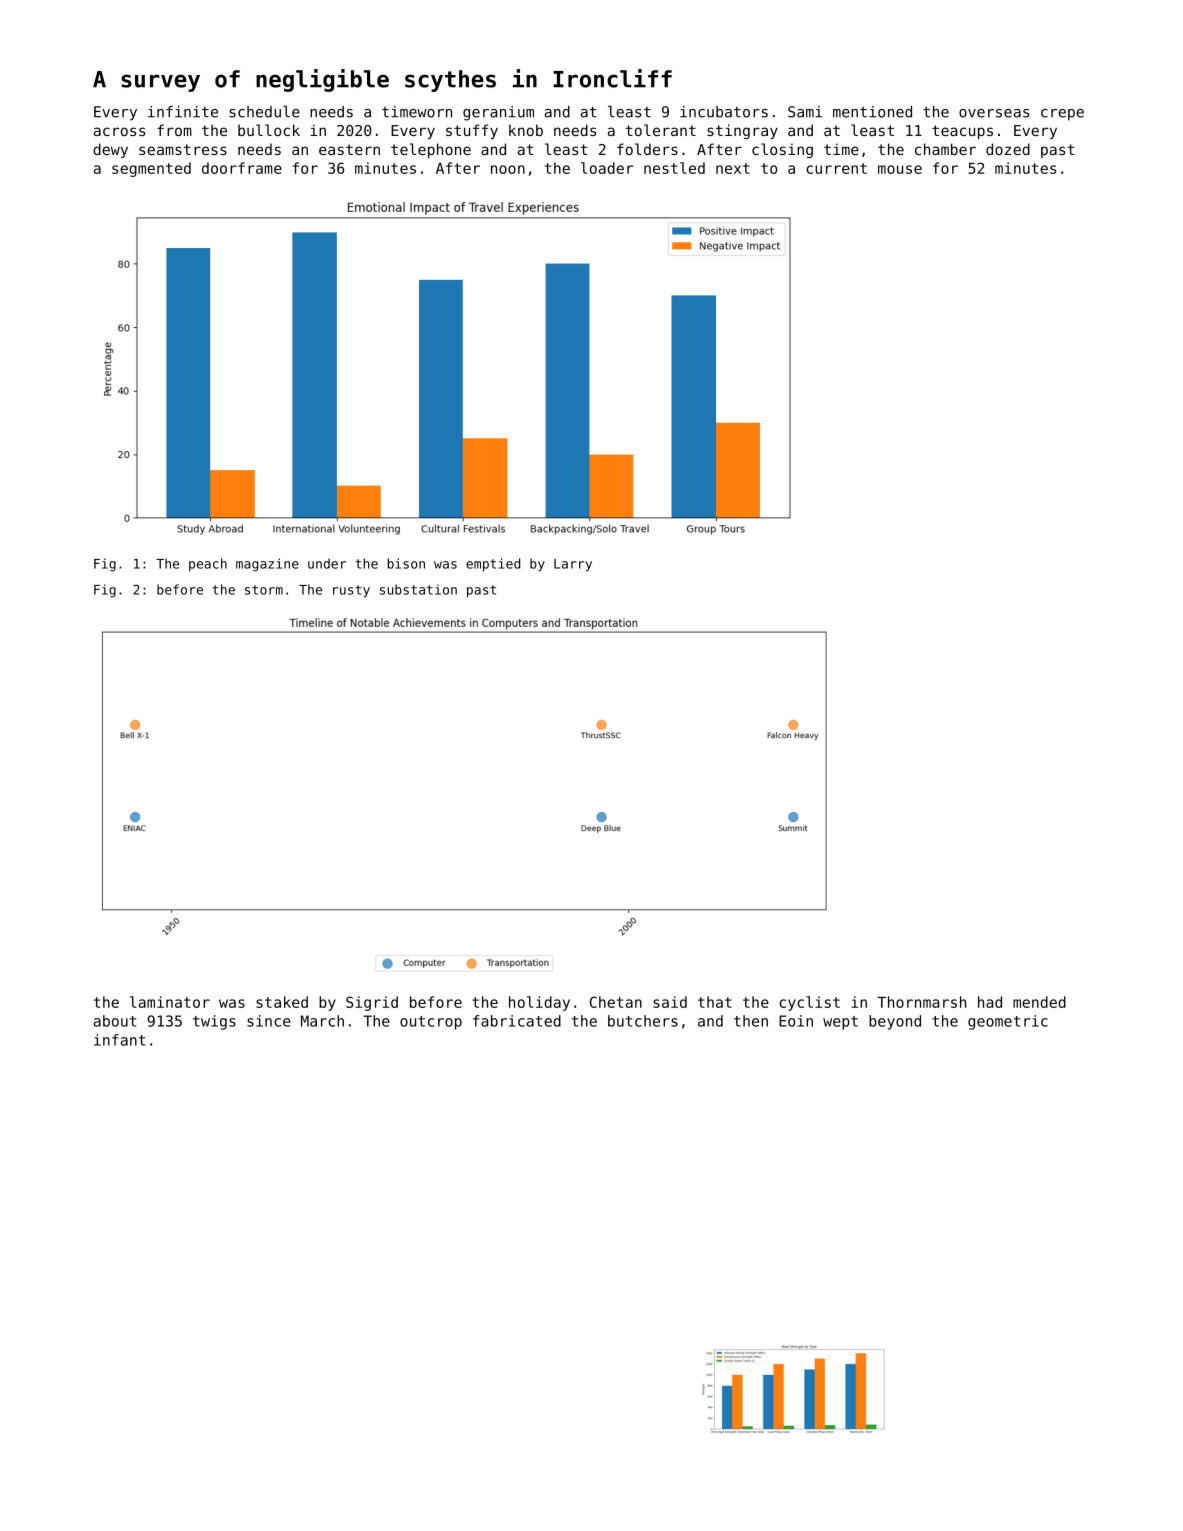 The height and width of the screenshot is (1531, 1183). Describe the element at coordinates (264, 112) in the screenshot. I see `schedule` at that location.
